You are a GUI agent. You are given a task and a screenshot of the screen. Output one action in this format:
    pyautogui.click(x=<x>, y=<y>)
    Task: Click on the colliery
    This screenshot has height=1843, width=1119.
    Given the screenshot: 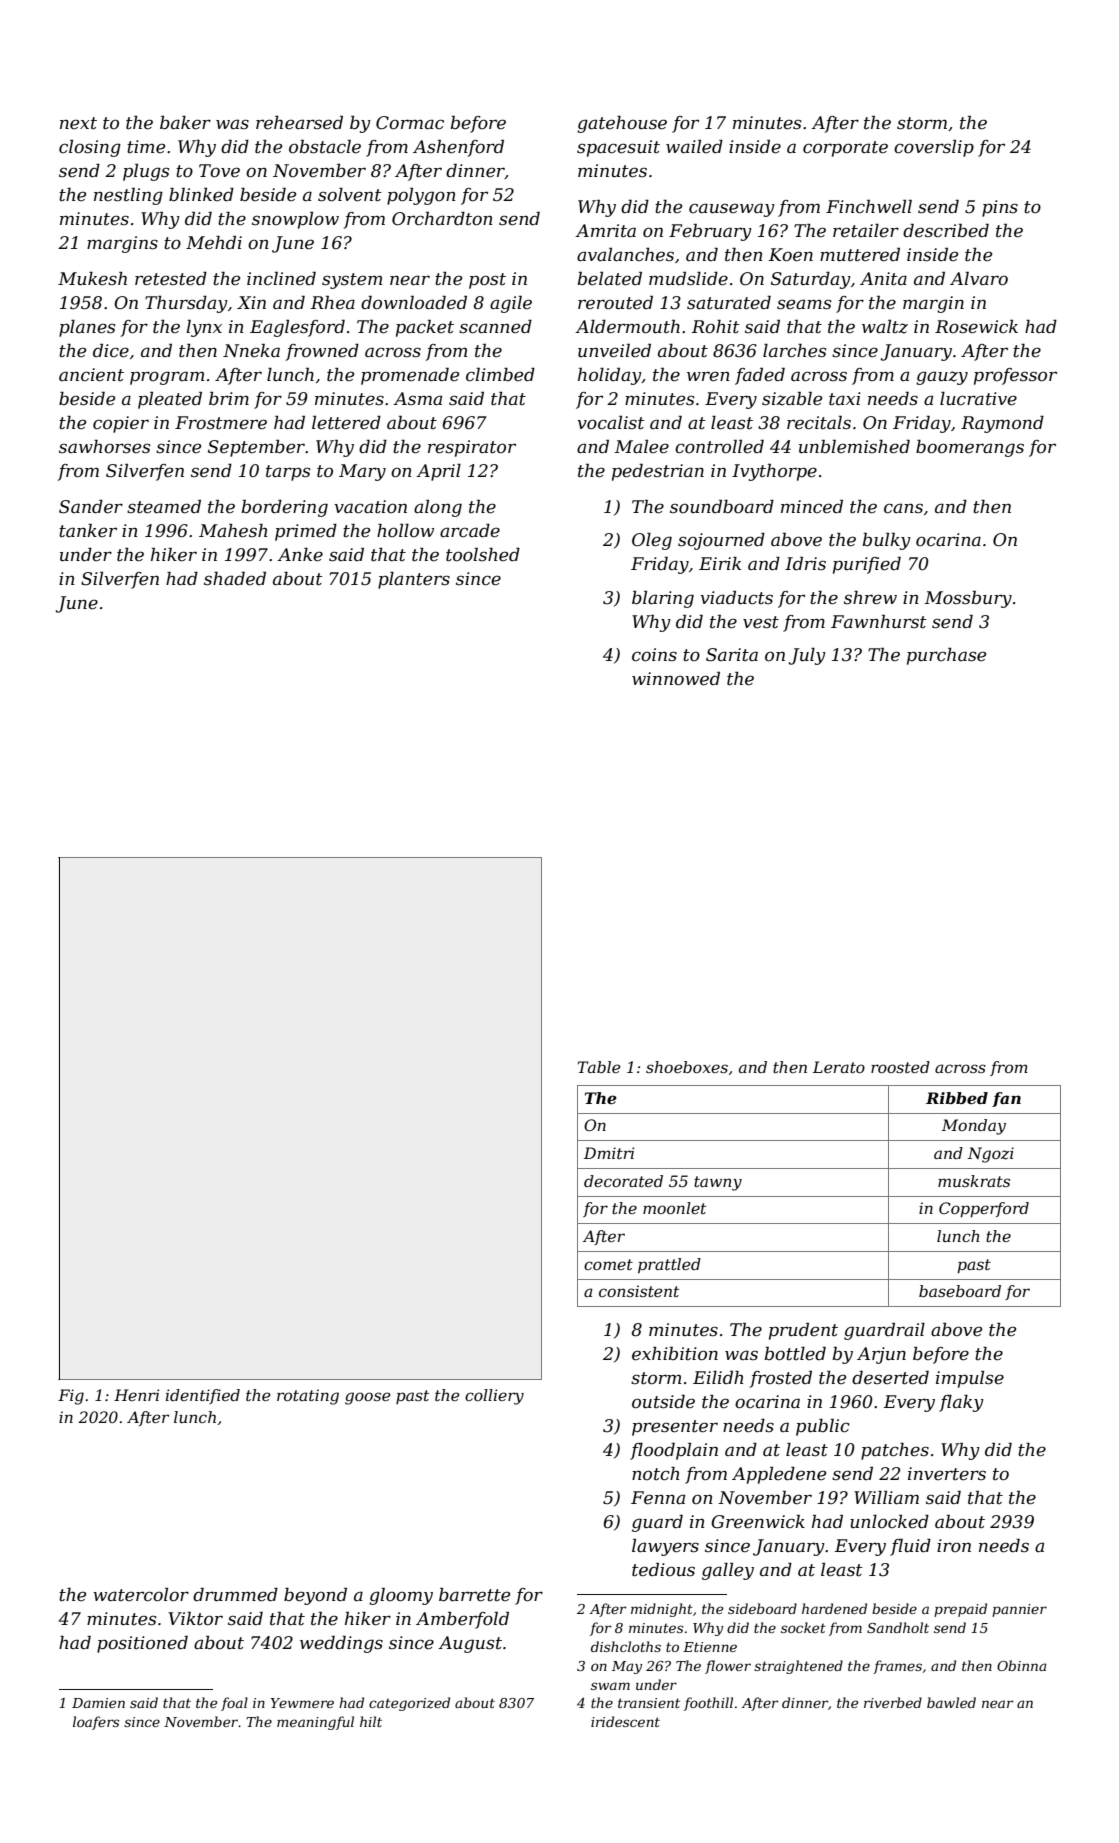 What is the action you would take?
    pyautogui.click(x=494, y=1397)
